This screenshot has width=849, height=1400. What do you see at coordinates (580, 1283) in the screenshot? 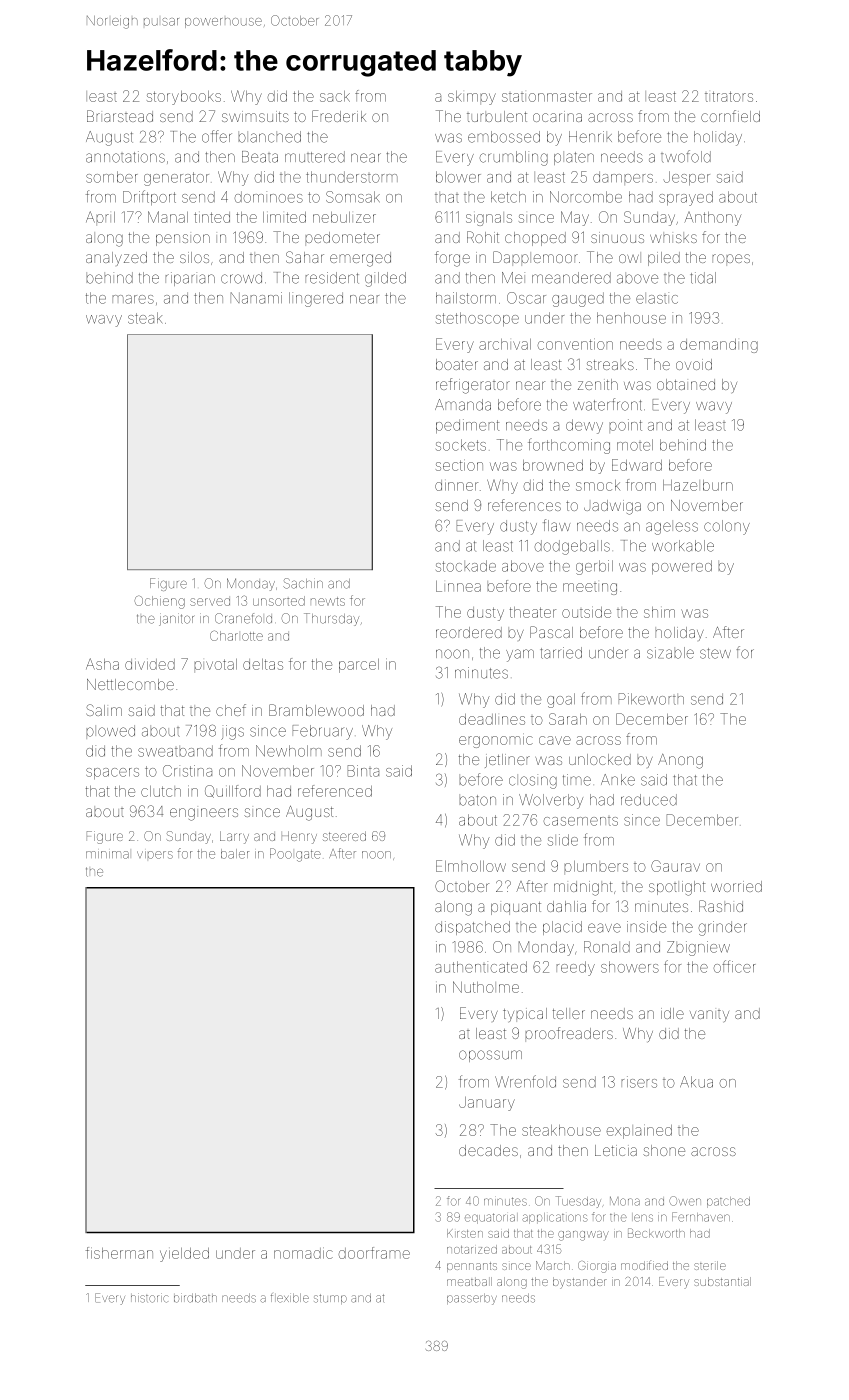
I see `bystander` at bounding box center [580, 1283].
